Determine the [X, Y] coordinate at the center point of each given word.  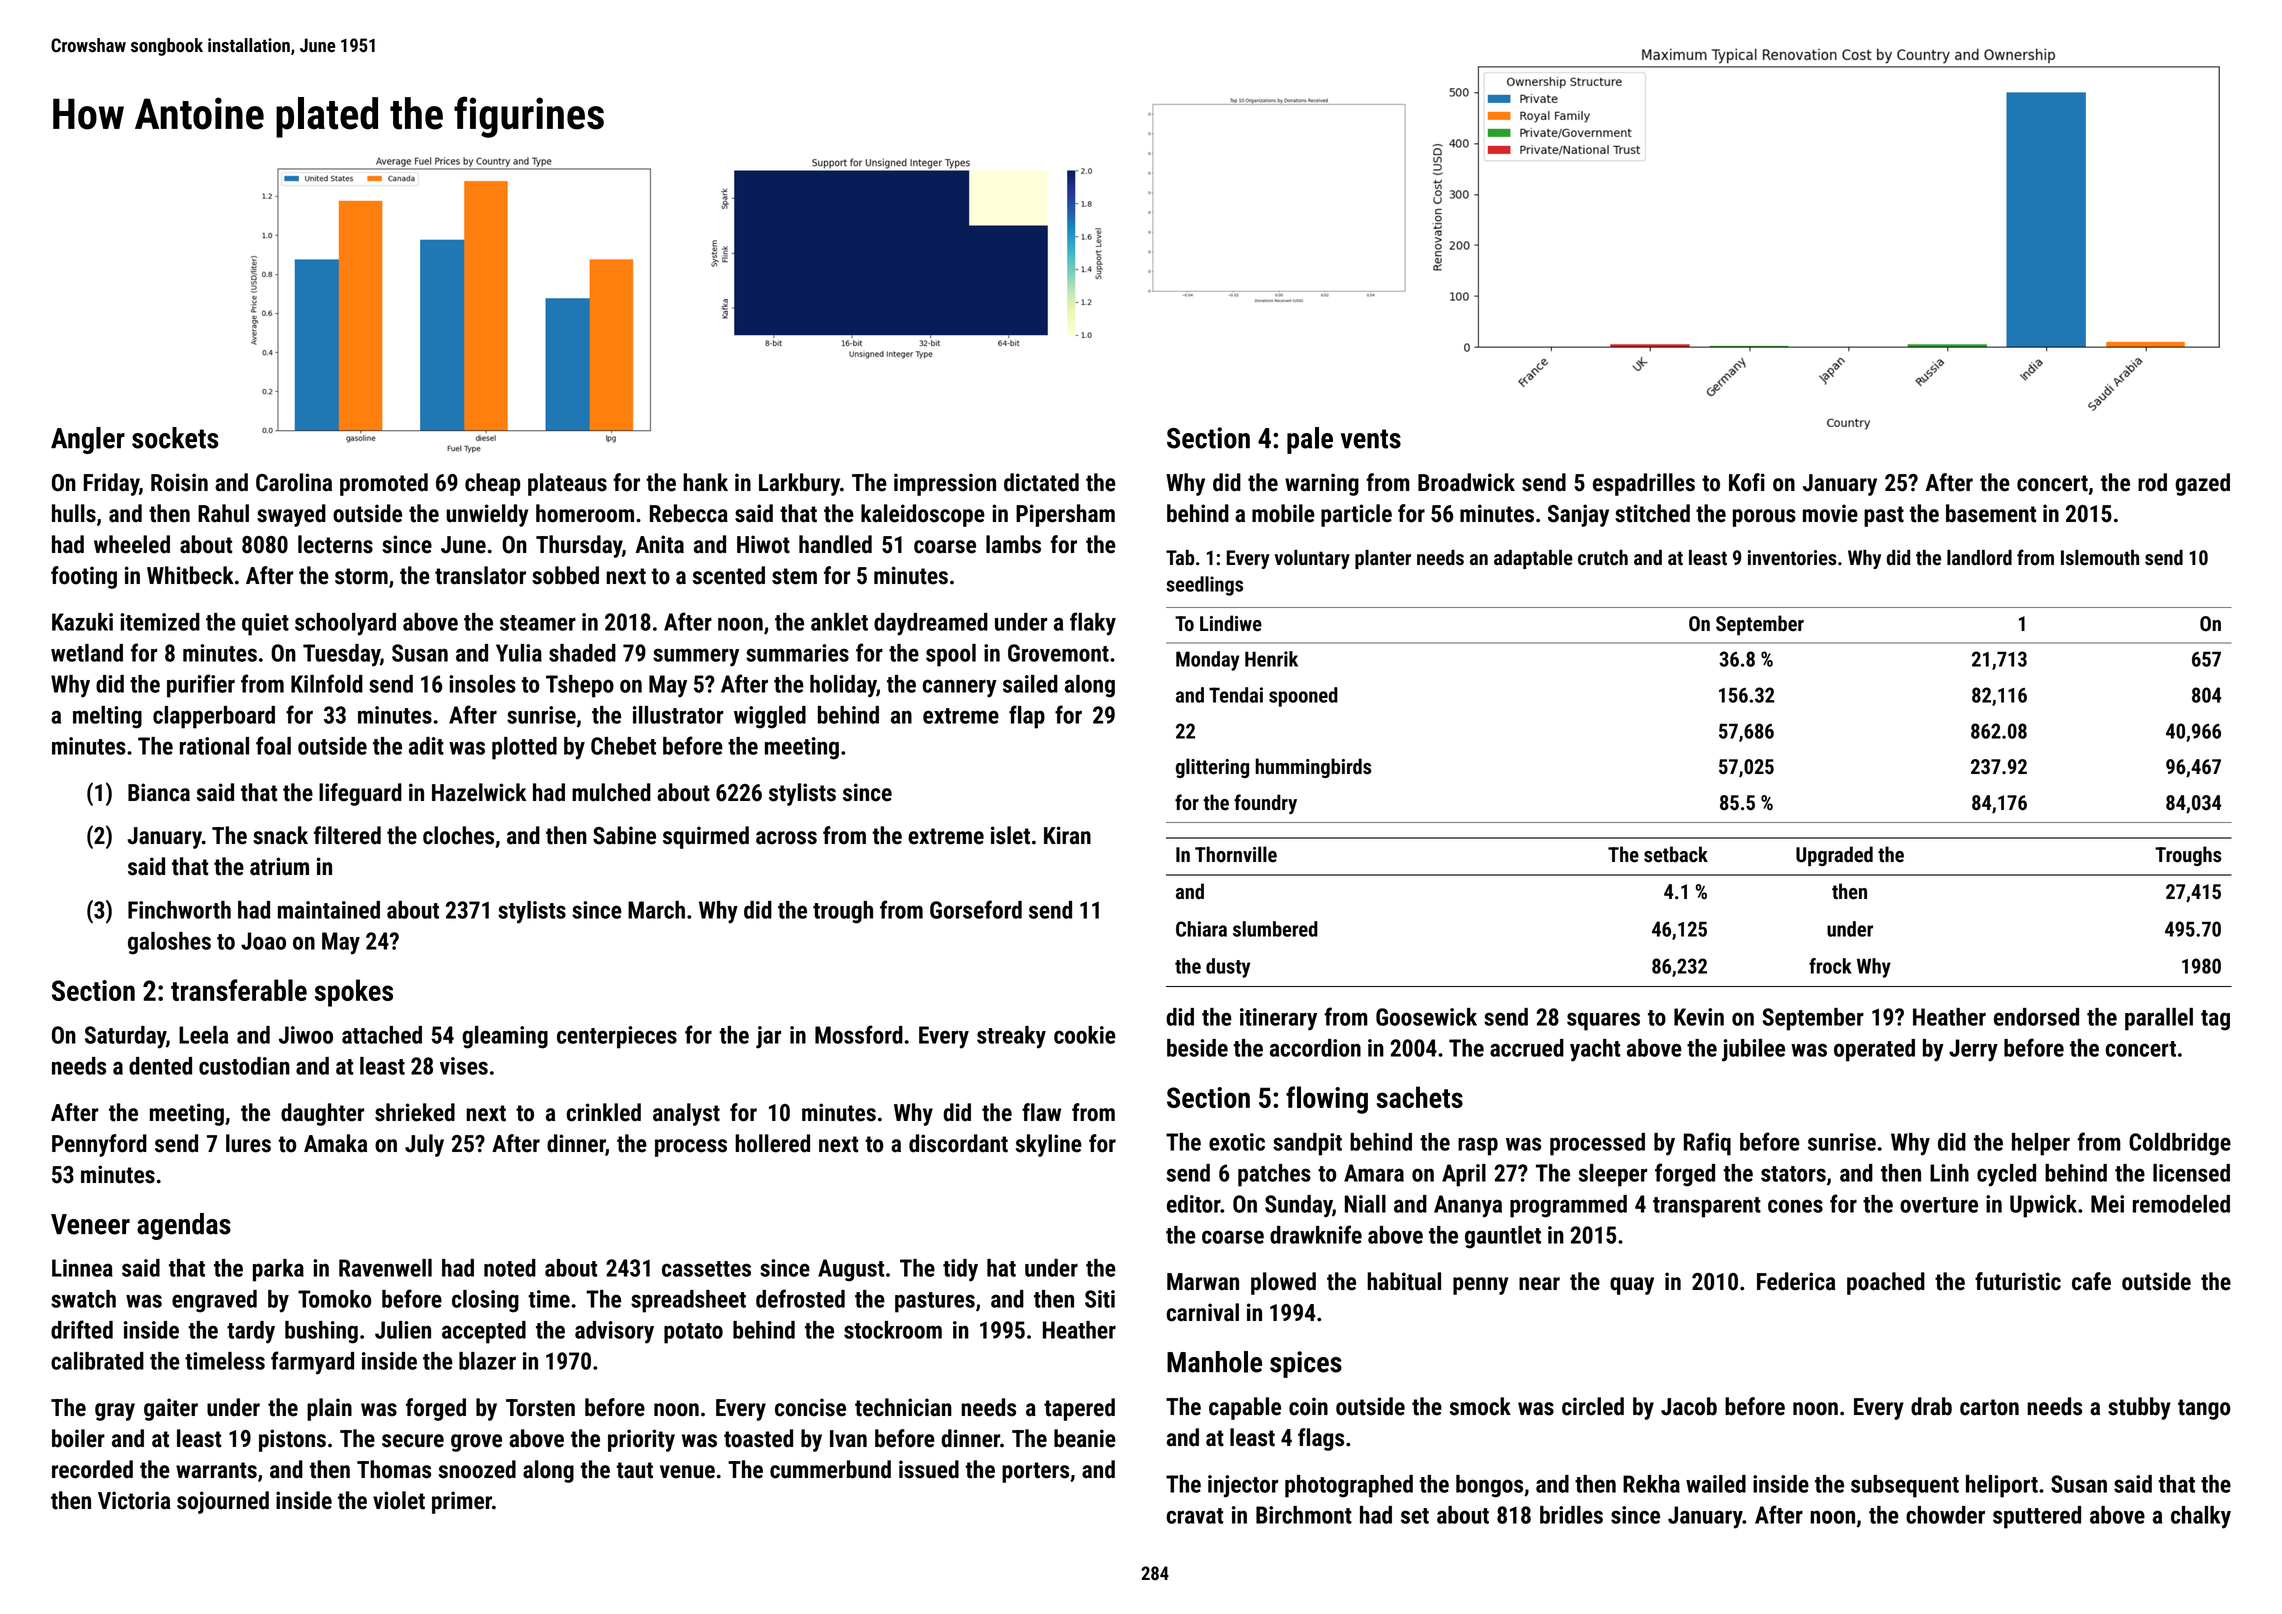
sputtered [2037, 1517]
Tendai [1236, 695]
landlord [1979, 558]
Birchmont [1304, 1515]
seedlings [1204, 586]
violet [399, 1500]
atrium [279, 866]
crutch [1603, 558]
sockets [175, 438]
